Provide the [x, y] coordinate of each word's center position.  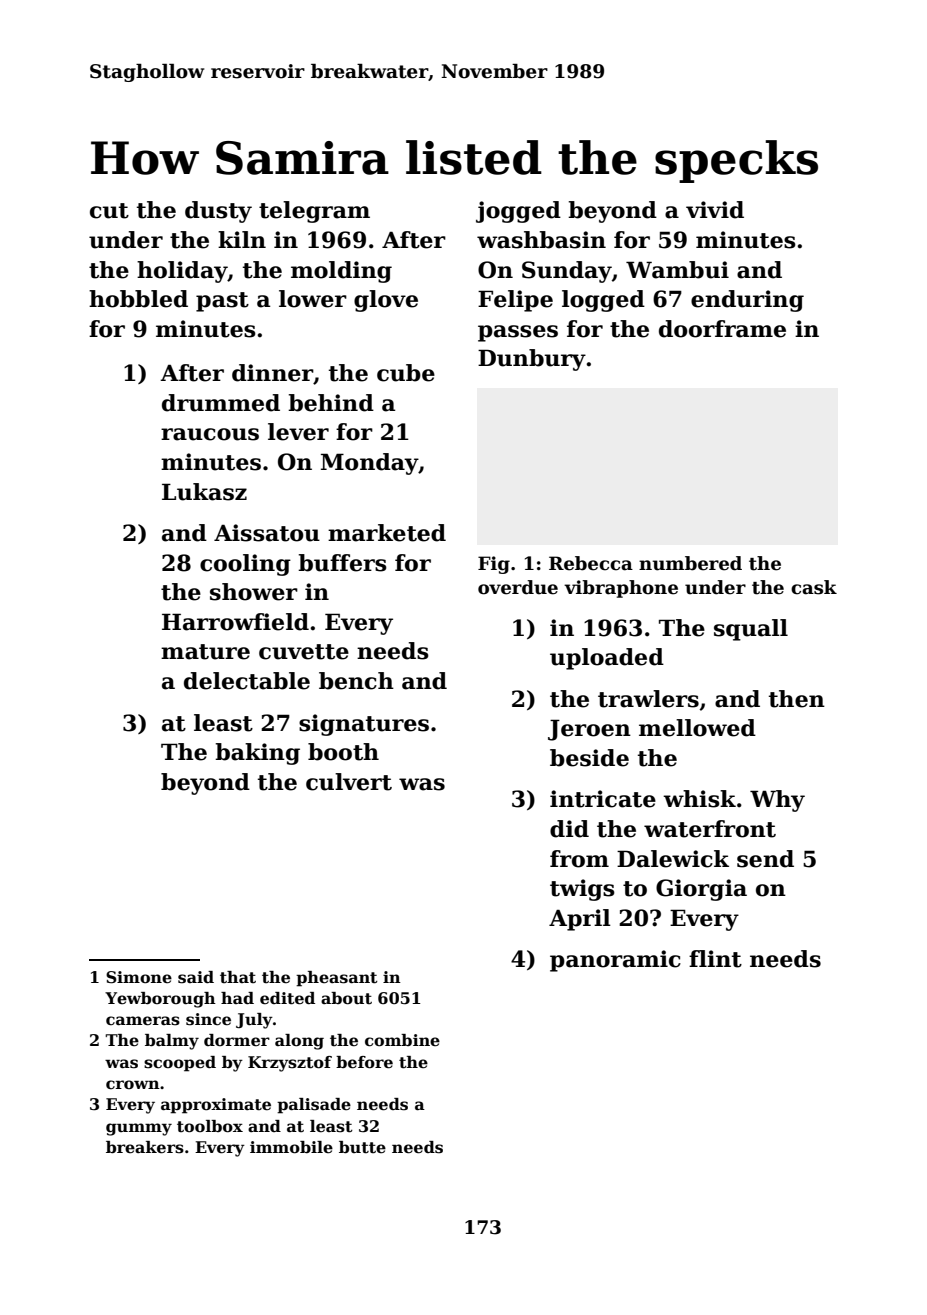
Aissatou [267, 533]
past [222, 302]
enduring [747, 301]
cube [406, 373]
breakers [145, 1147]
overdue [518, 587]
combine [402, 1040]
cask [814, 587]
